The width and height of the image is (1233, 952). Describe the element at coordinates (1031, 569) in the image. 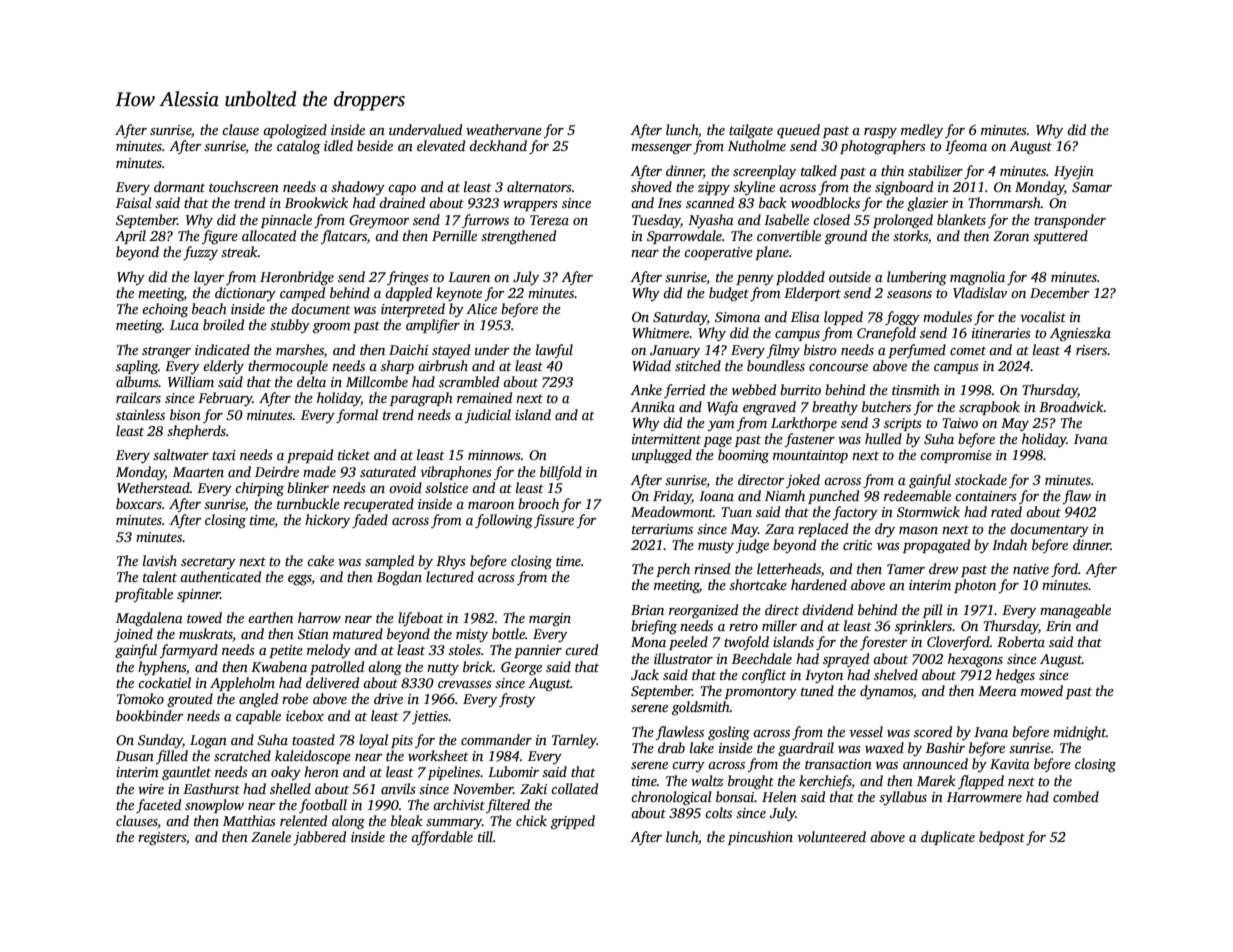

I see `native` at that location.
